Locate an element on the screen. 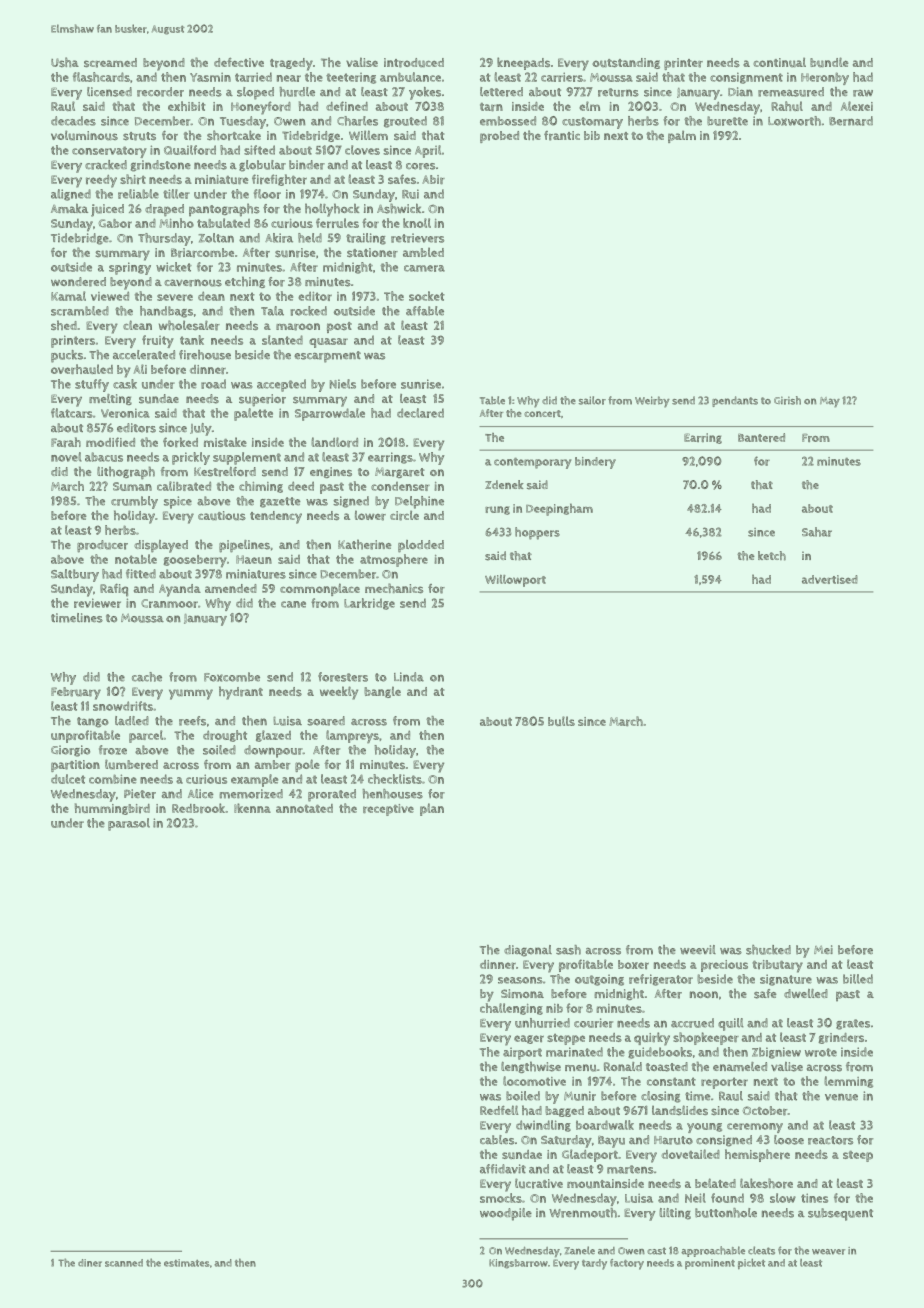 Image resolution: width=924 pixels, height=1308 pixels. Bernard is located at coordinates (851, 121).
